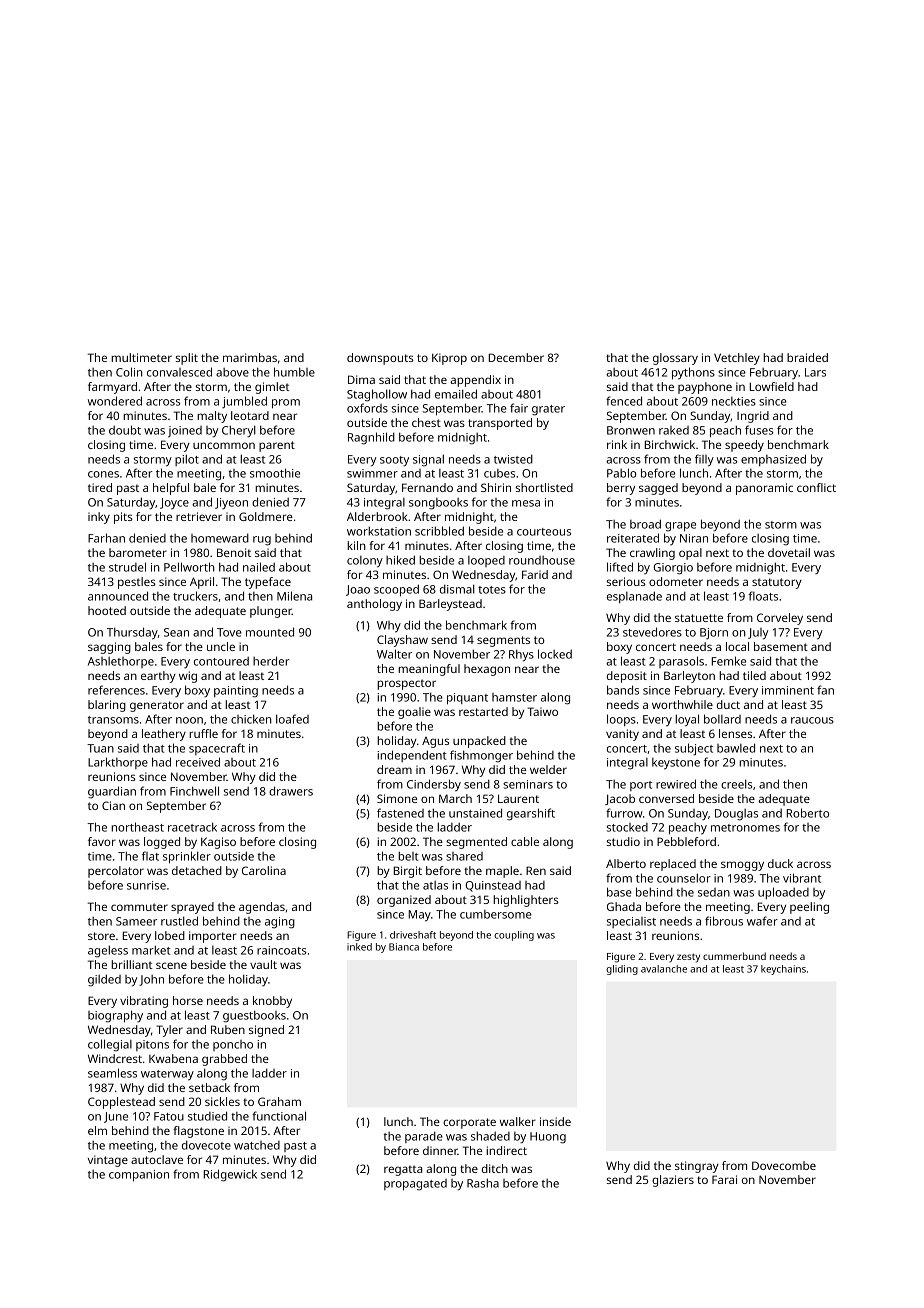  Describe the element at coordinates (784, 1165) in the screenshot. I see `Dovecombe` at that location.
